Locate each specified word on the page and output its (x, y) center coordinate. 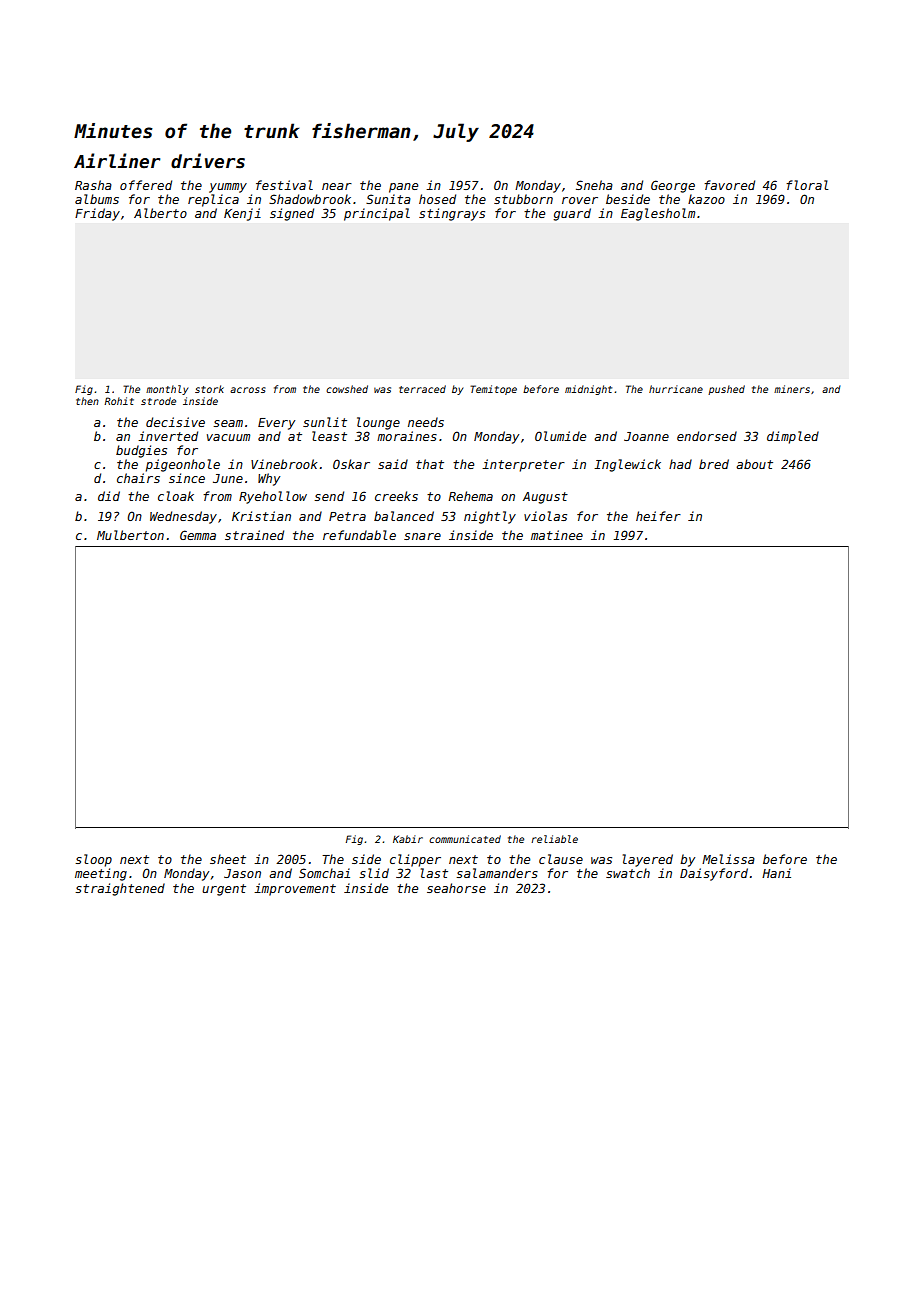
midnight (588, 390)
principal (377, 214)
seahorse (456, 888)
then (87, 401)
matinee (557, 535)
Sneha (594, 185)
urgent (224, 890)
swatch (628, 873)
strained (254, 535)
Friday (97, 214)
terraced (422, 389)
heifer (658, 516)
